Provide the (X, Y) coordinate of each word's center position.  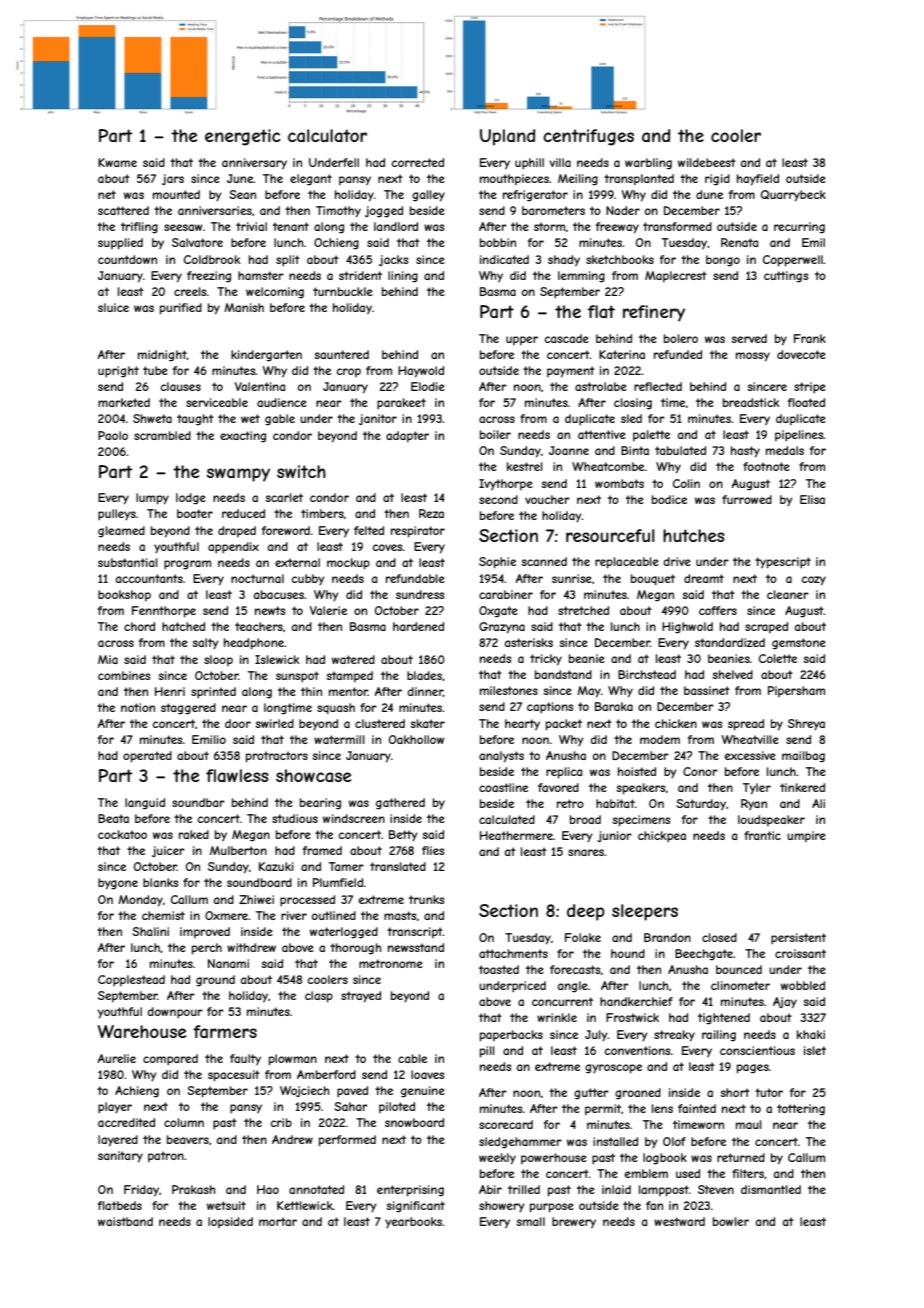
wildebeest (707, 162)
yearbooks (414, 1223)
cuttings (786, 277)
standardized (730, 642)
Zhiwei (256, 899)
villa (560, 162)
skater (427, 723)
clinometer (740, 985)
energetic (243, 137)
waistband (125, 1221)
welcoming (275, 293)
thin (311, 691)
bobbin (498, 242)
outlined (334, 915)
